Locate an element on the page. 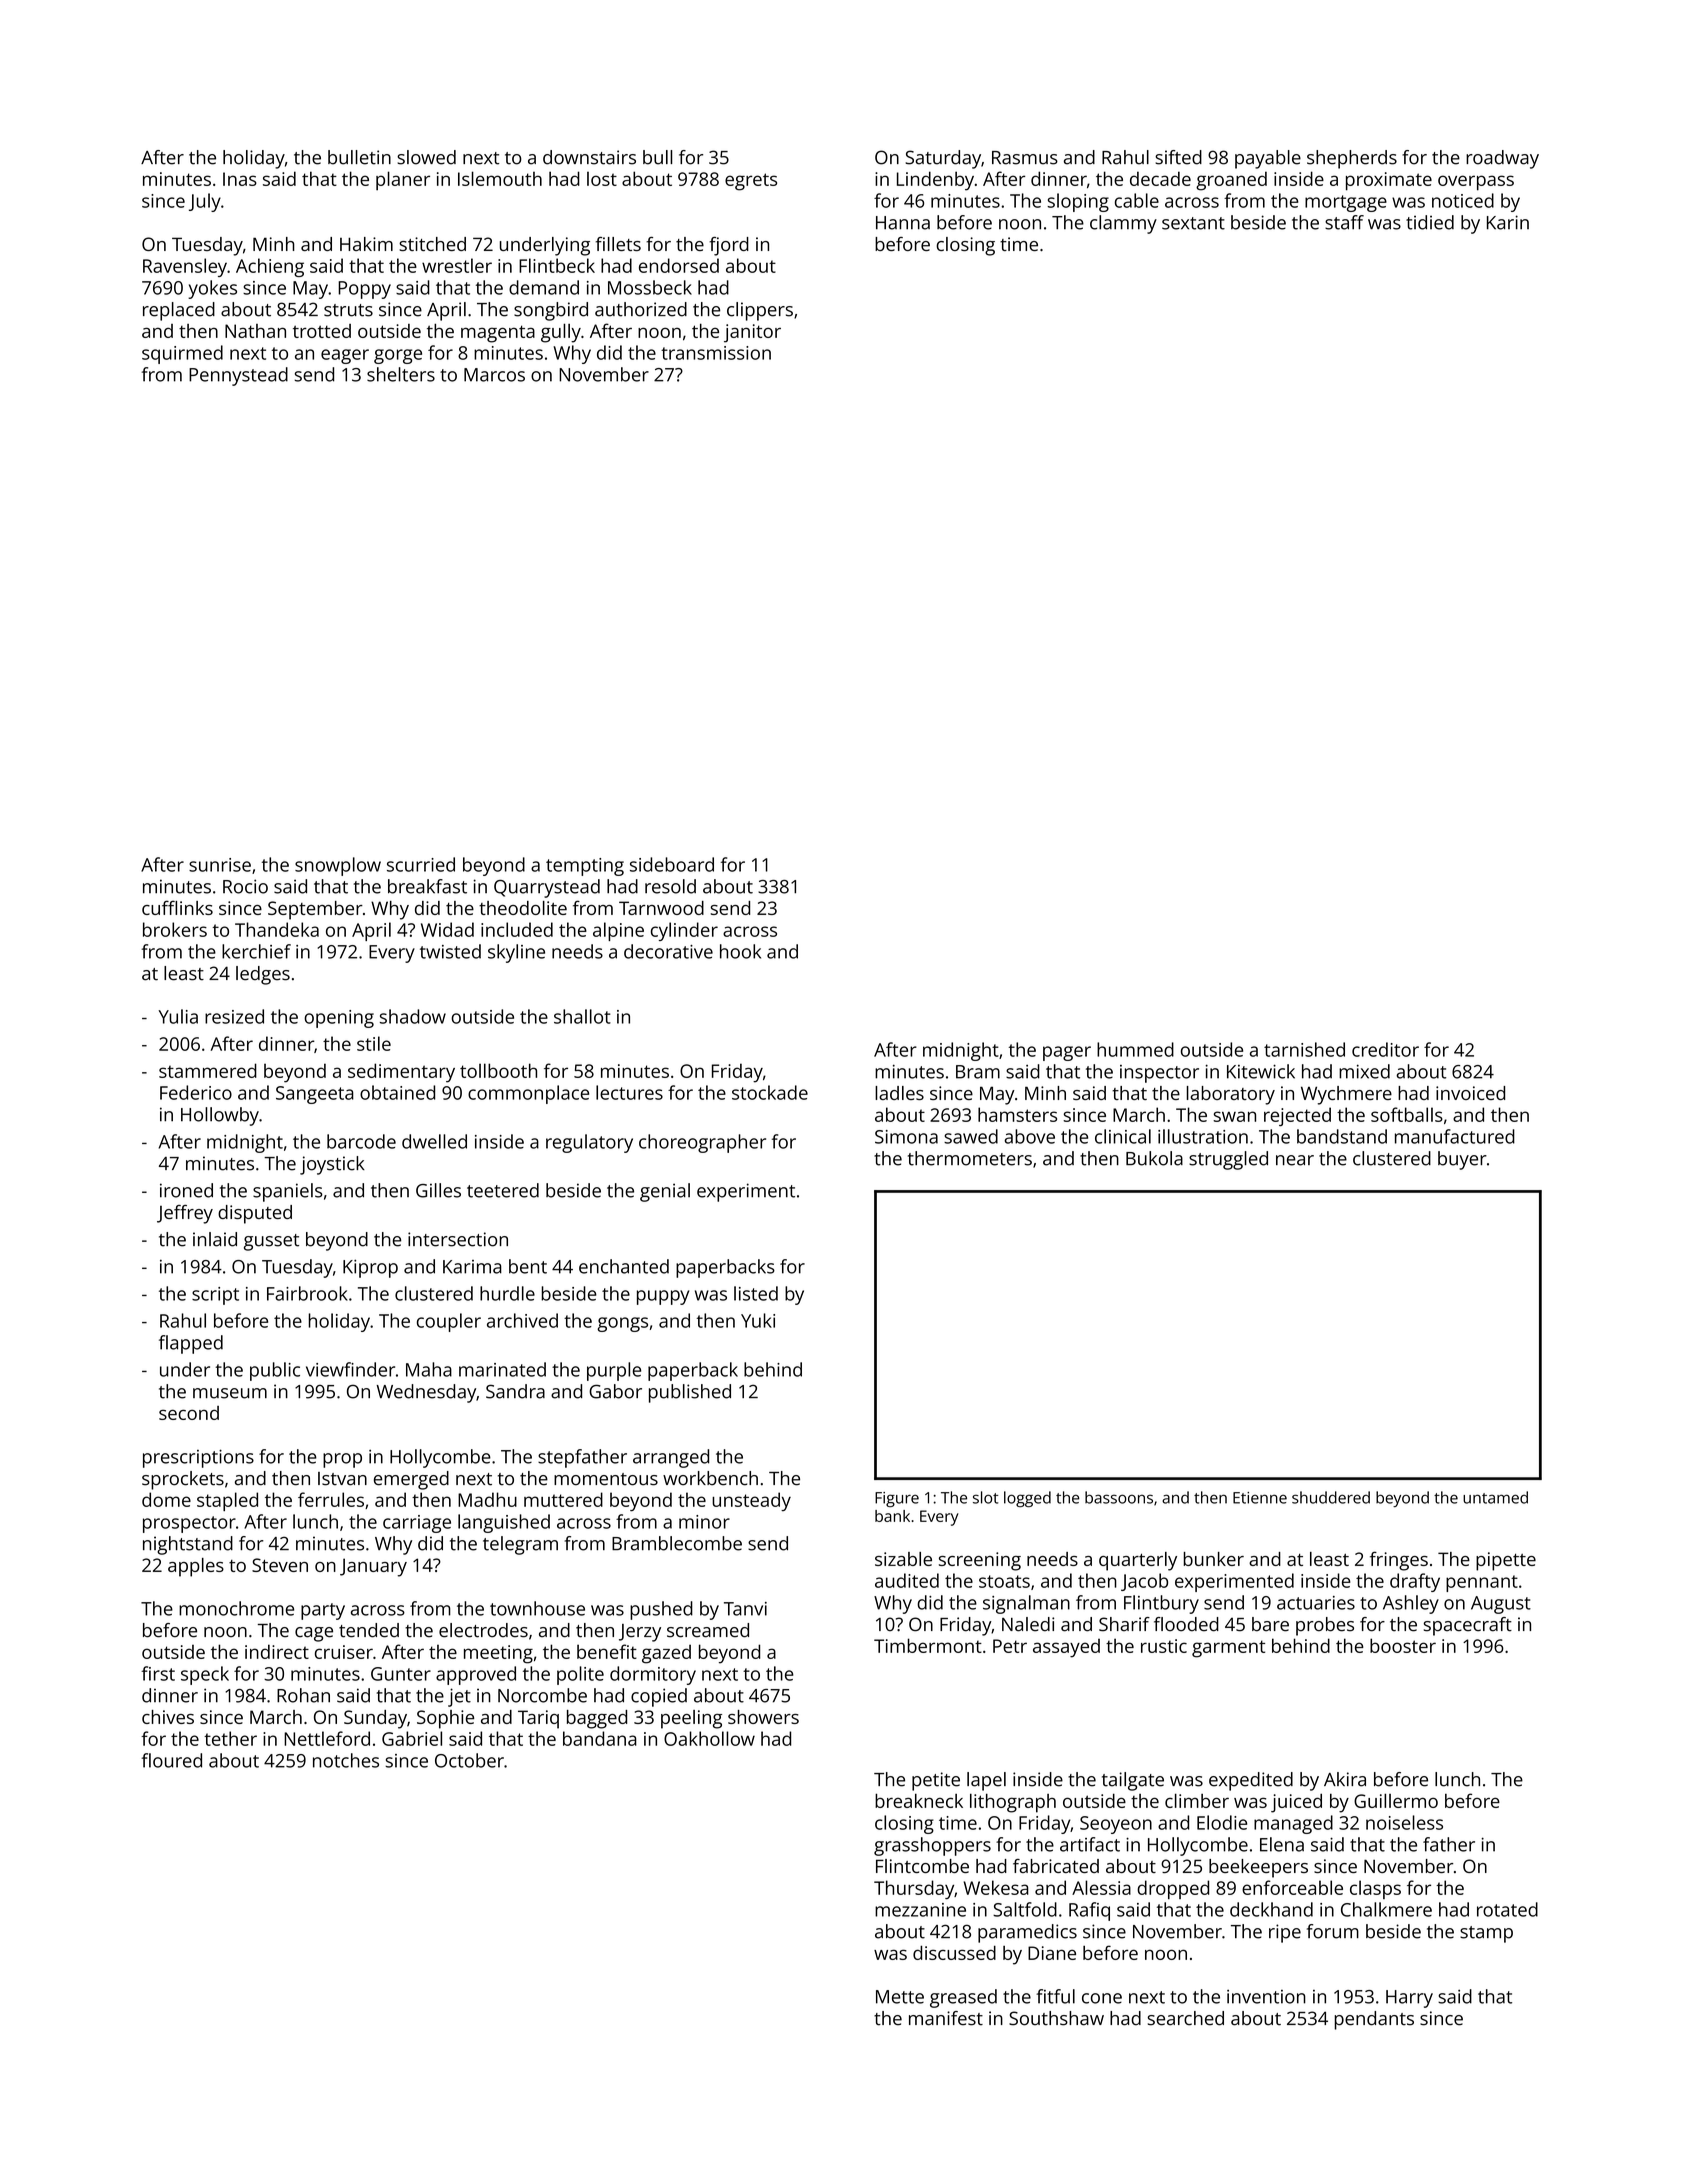  egrets is located at coordinates (751, 182).
